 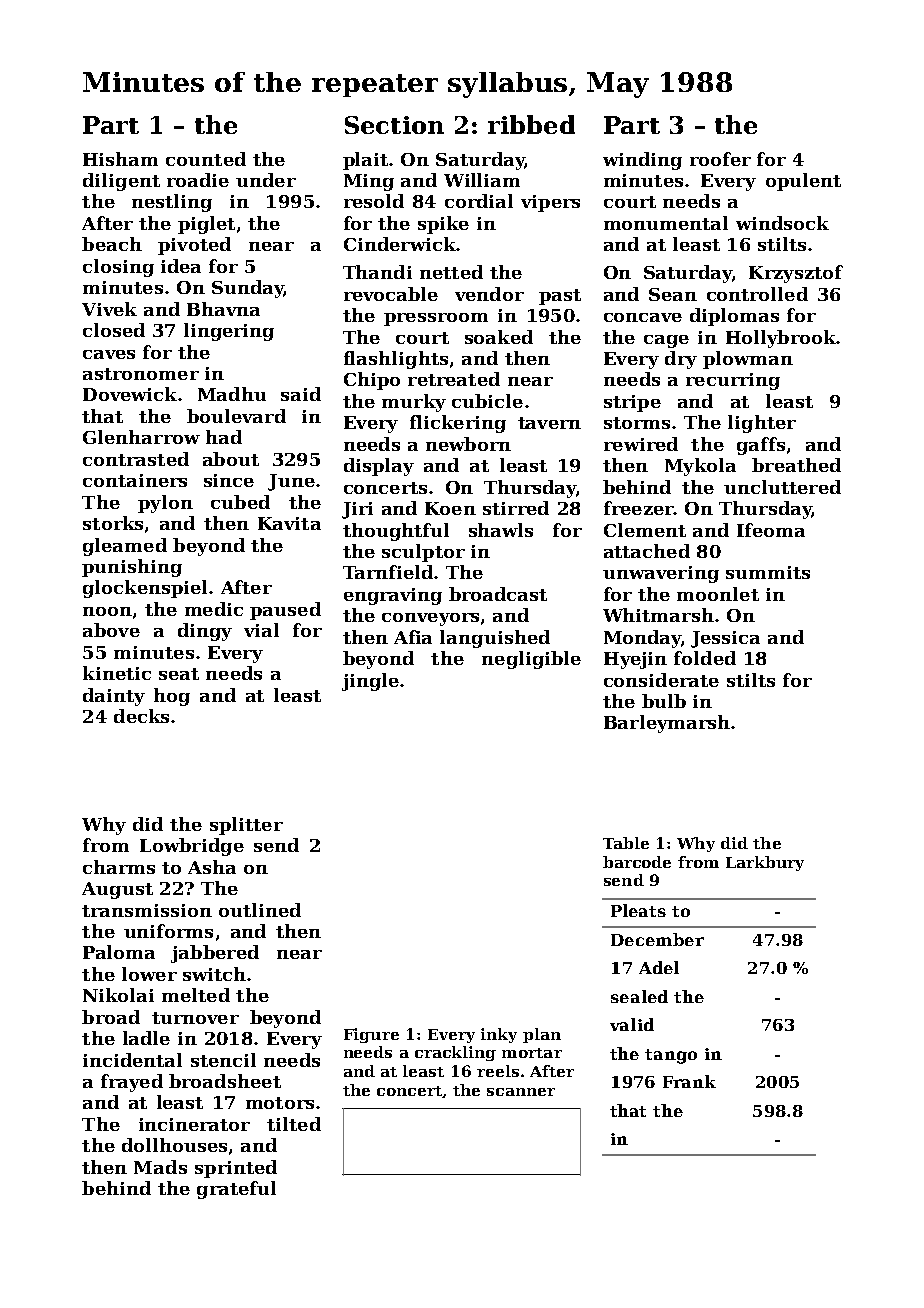 I want to click on conveyors, so click(x=430, y=619).
